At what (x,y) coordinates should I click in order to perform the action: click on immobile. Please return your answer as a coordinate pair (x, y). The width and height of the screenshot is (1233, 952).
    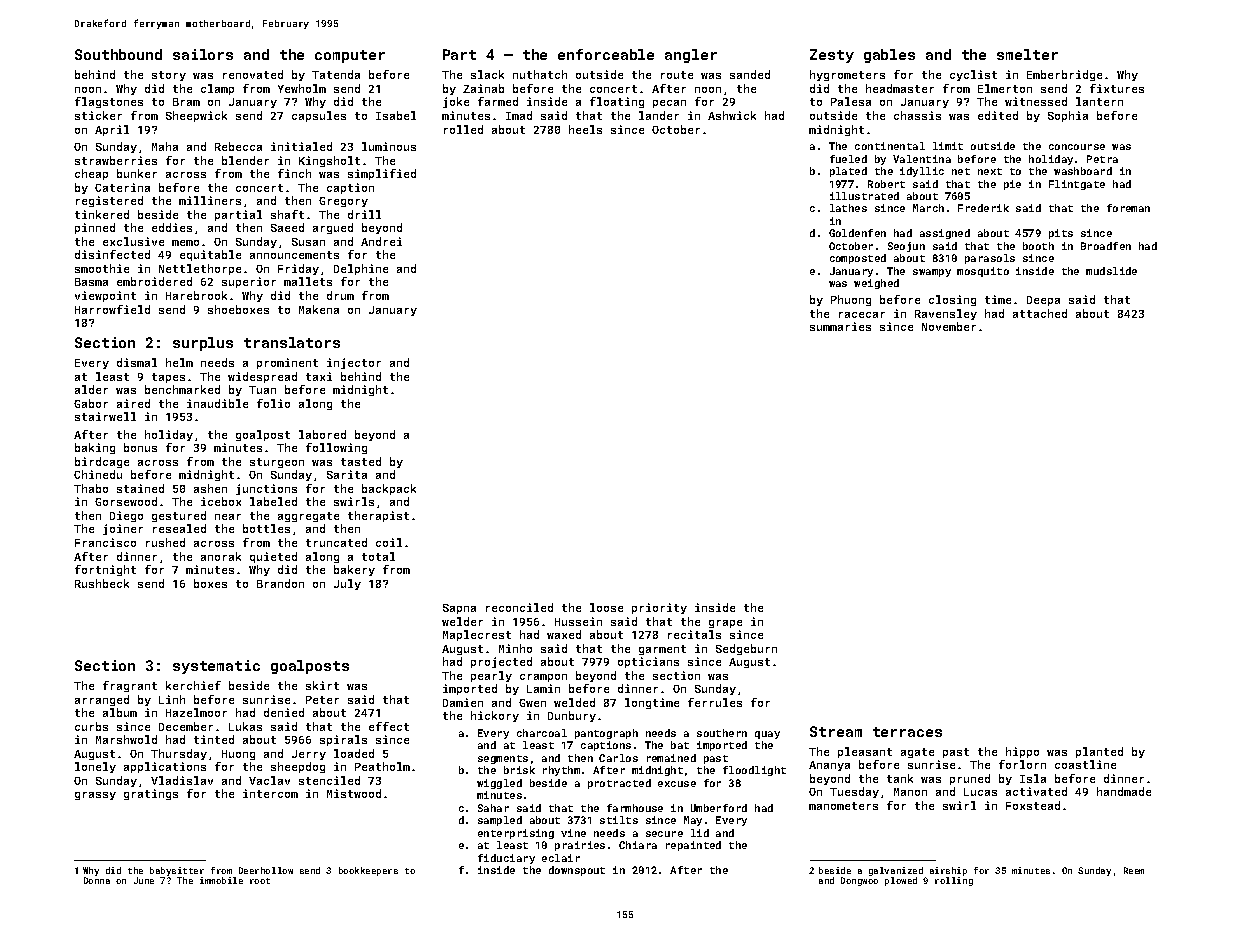
    Looking at the image, I should click on (221, 880).
